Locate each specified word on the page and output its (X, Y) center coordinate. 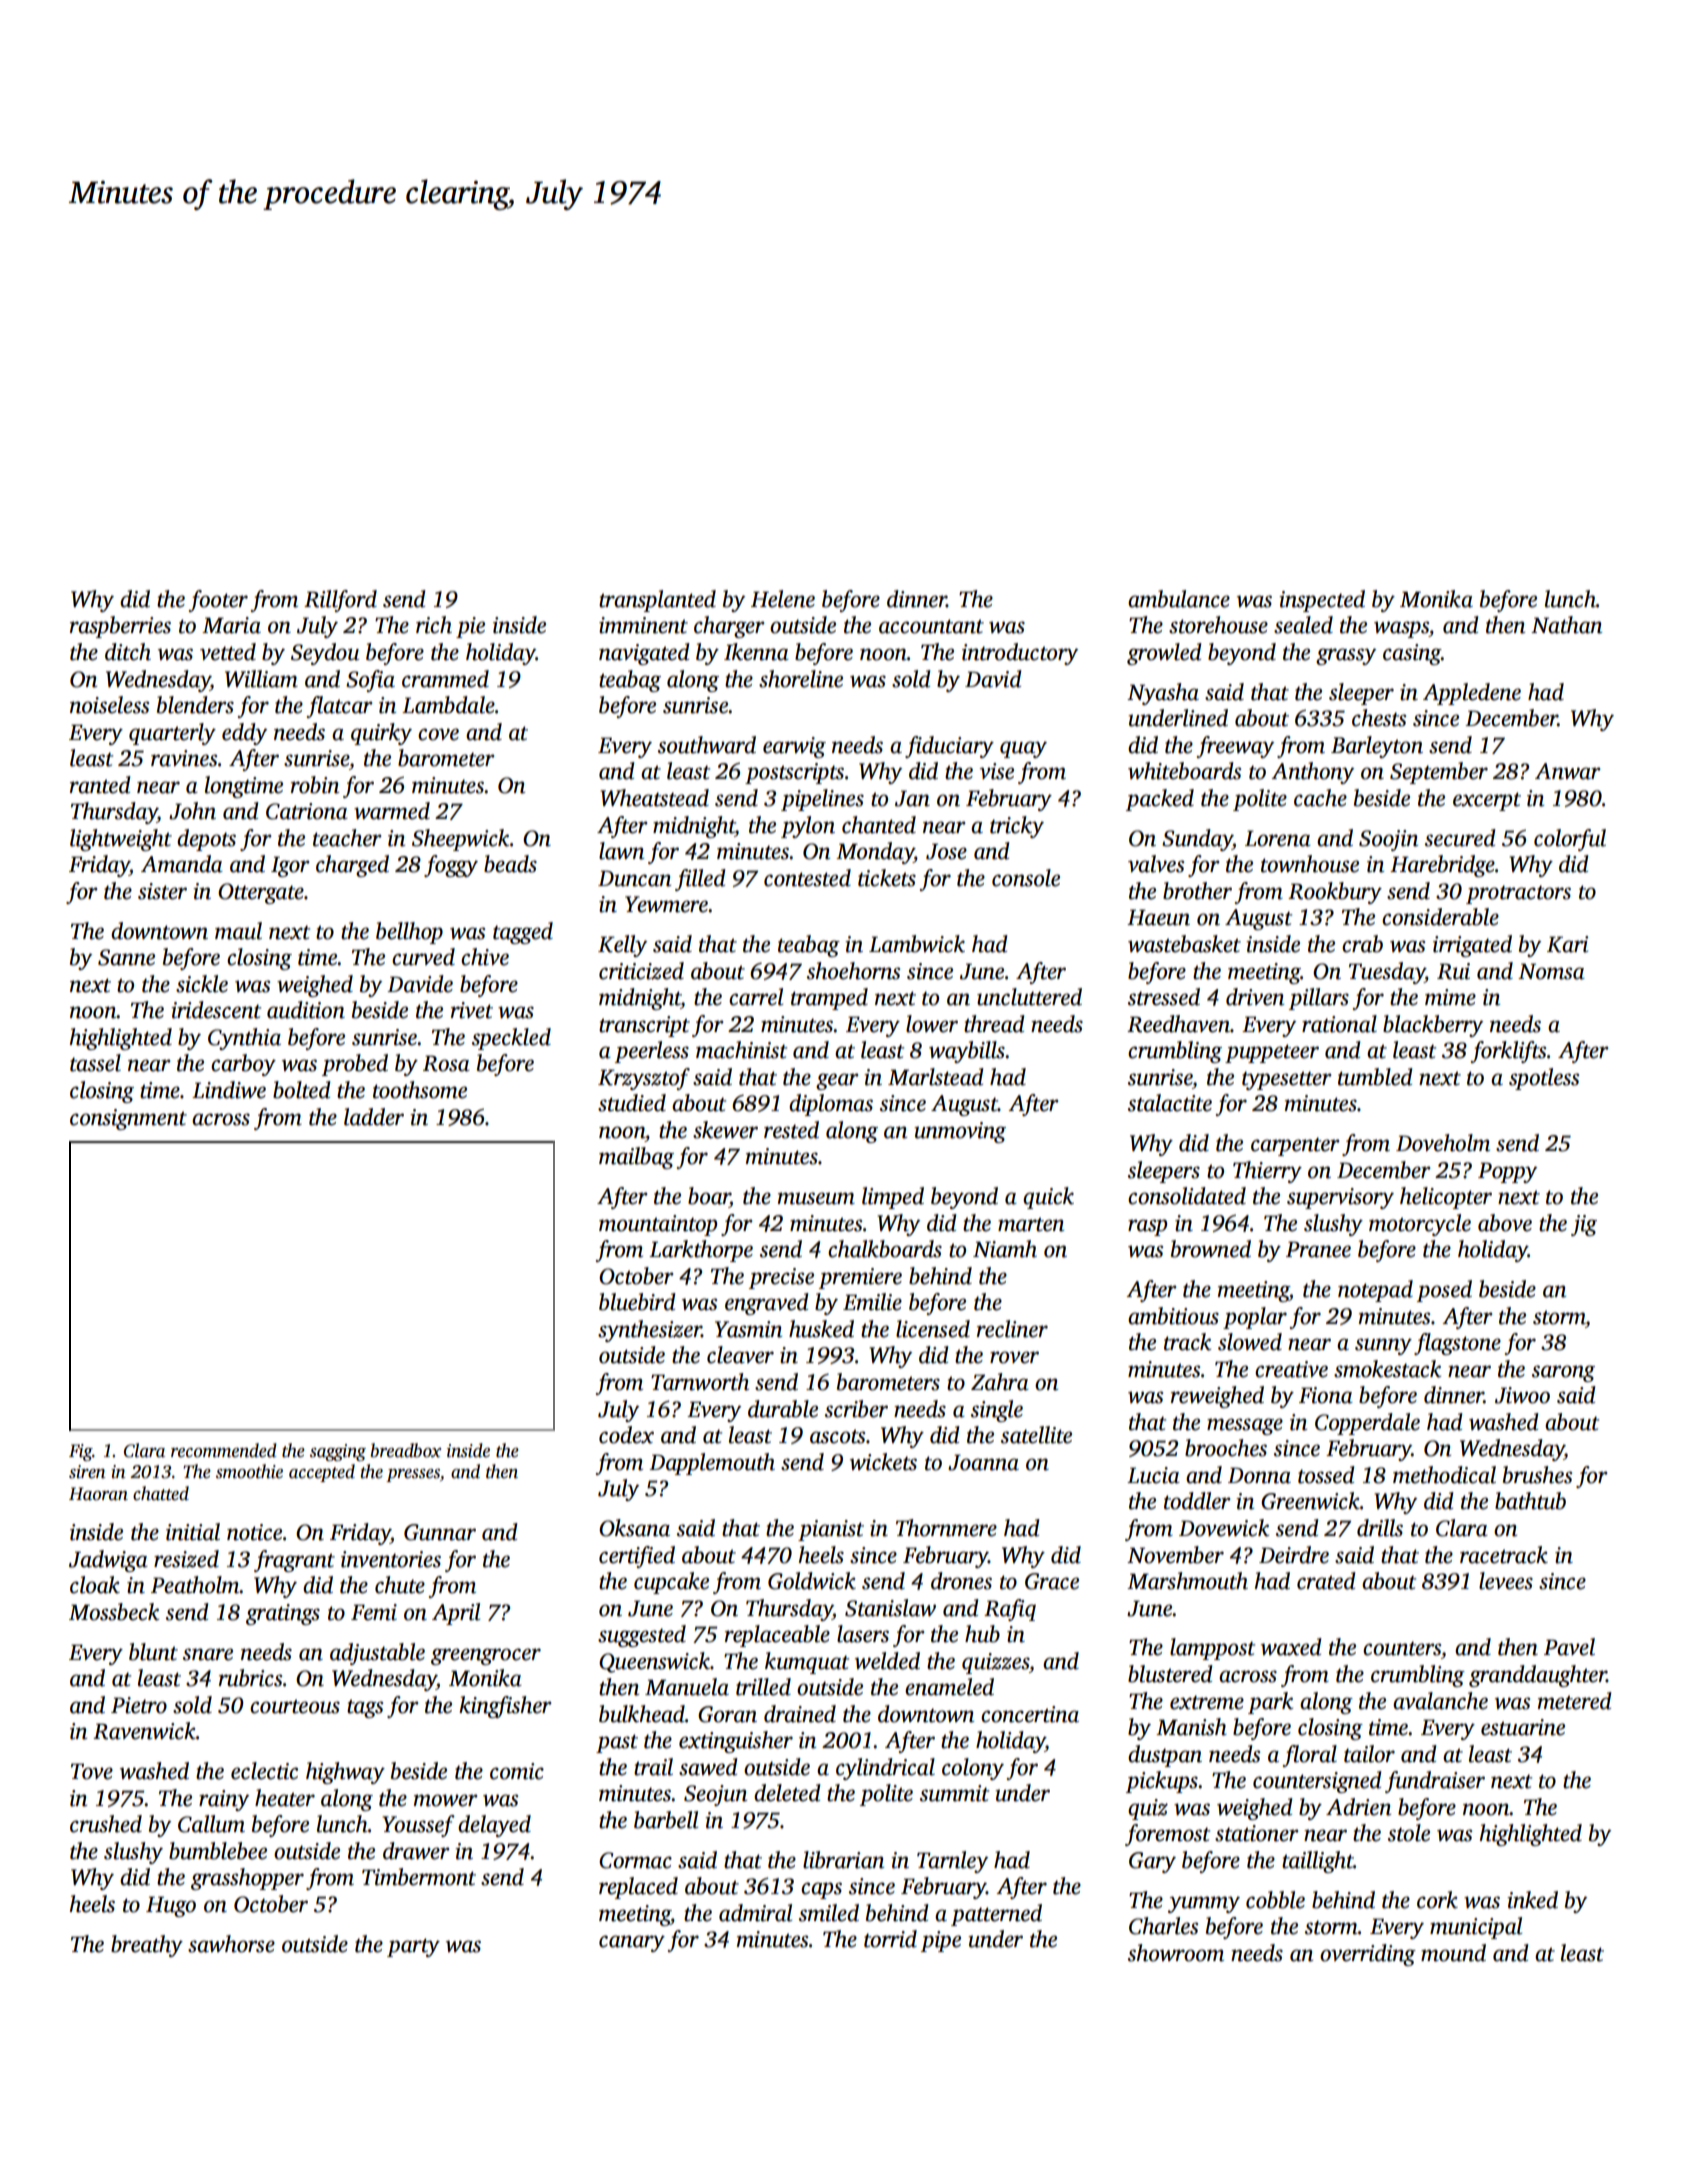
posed (1444, 1291)
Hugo (171, 1906)
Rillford (340, 601)
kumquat (807, 1663)
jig (1584, 1225)
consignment (128, 1119)
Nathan (1566, 625)
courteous (295, 1706)
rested (791, 1130)
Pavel (1569, 1647)
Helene (783, 599)
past (617, 1743)
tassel (95, 1063)
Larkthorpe (701, 1251)
